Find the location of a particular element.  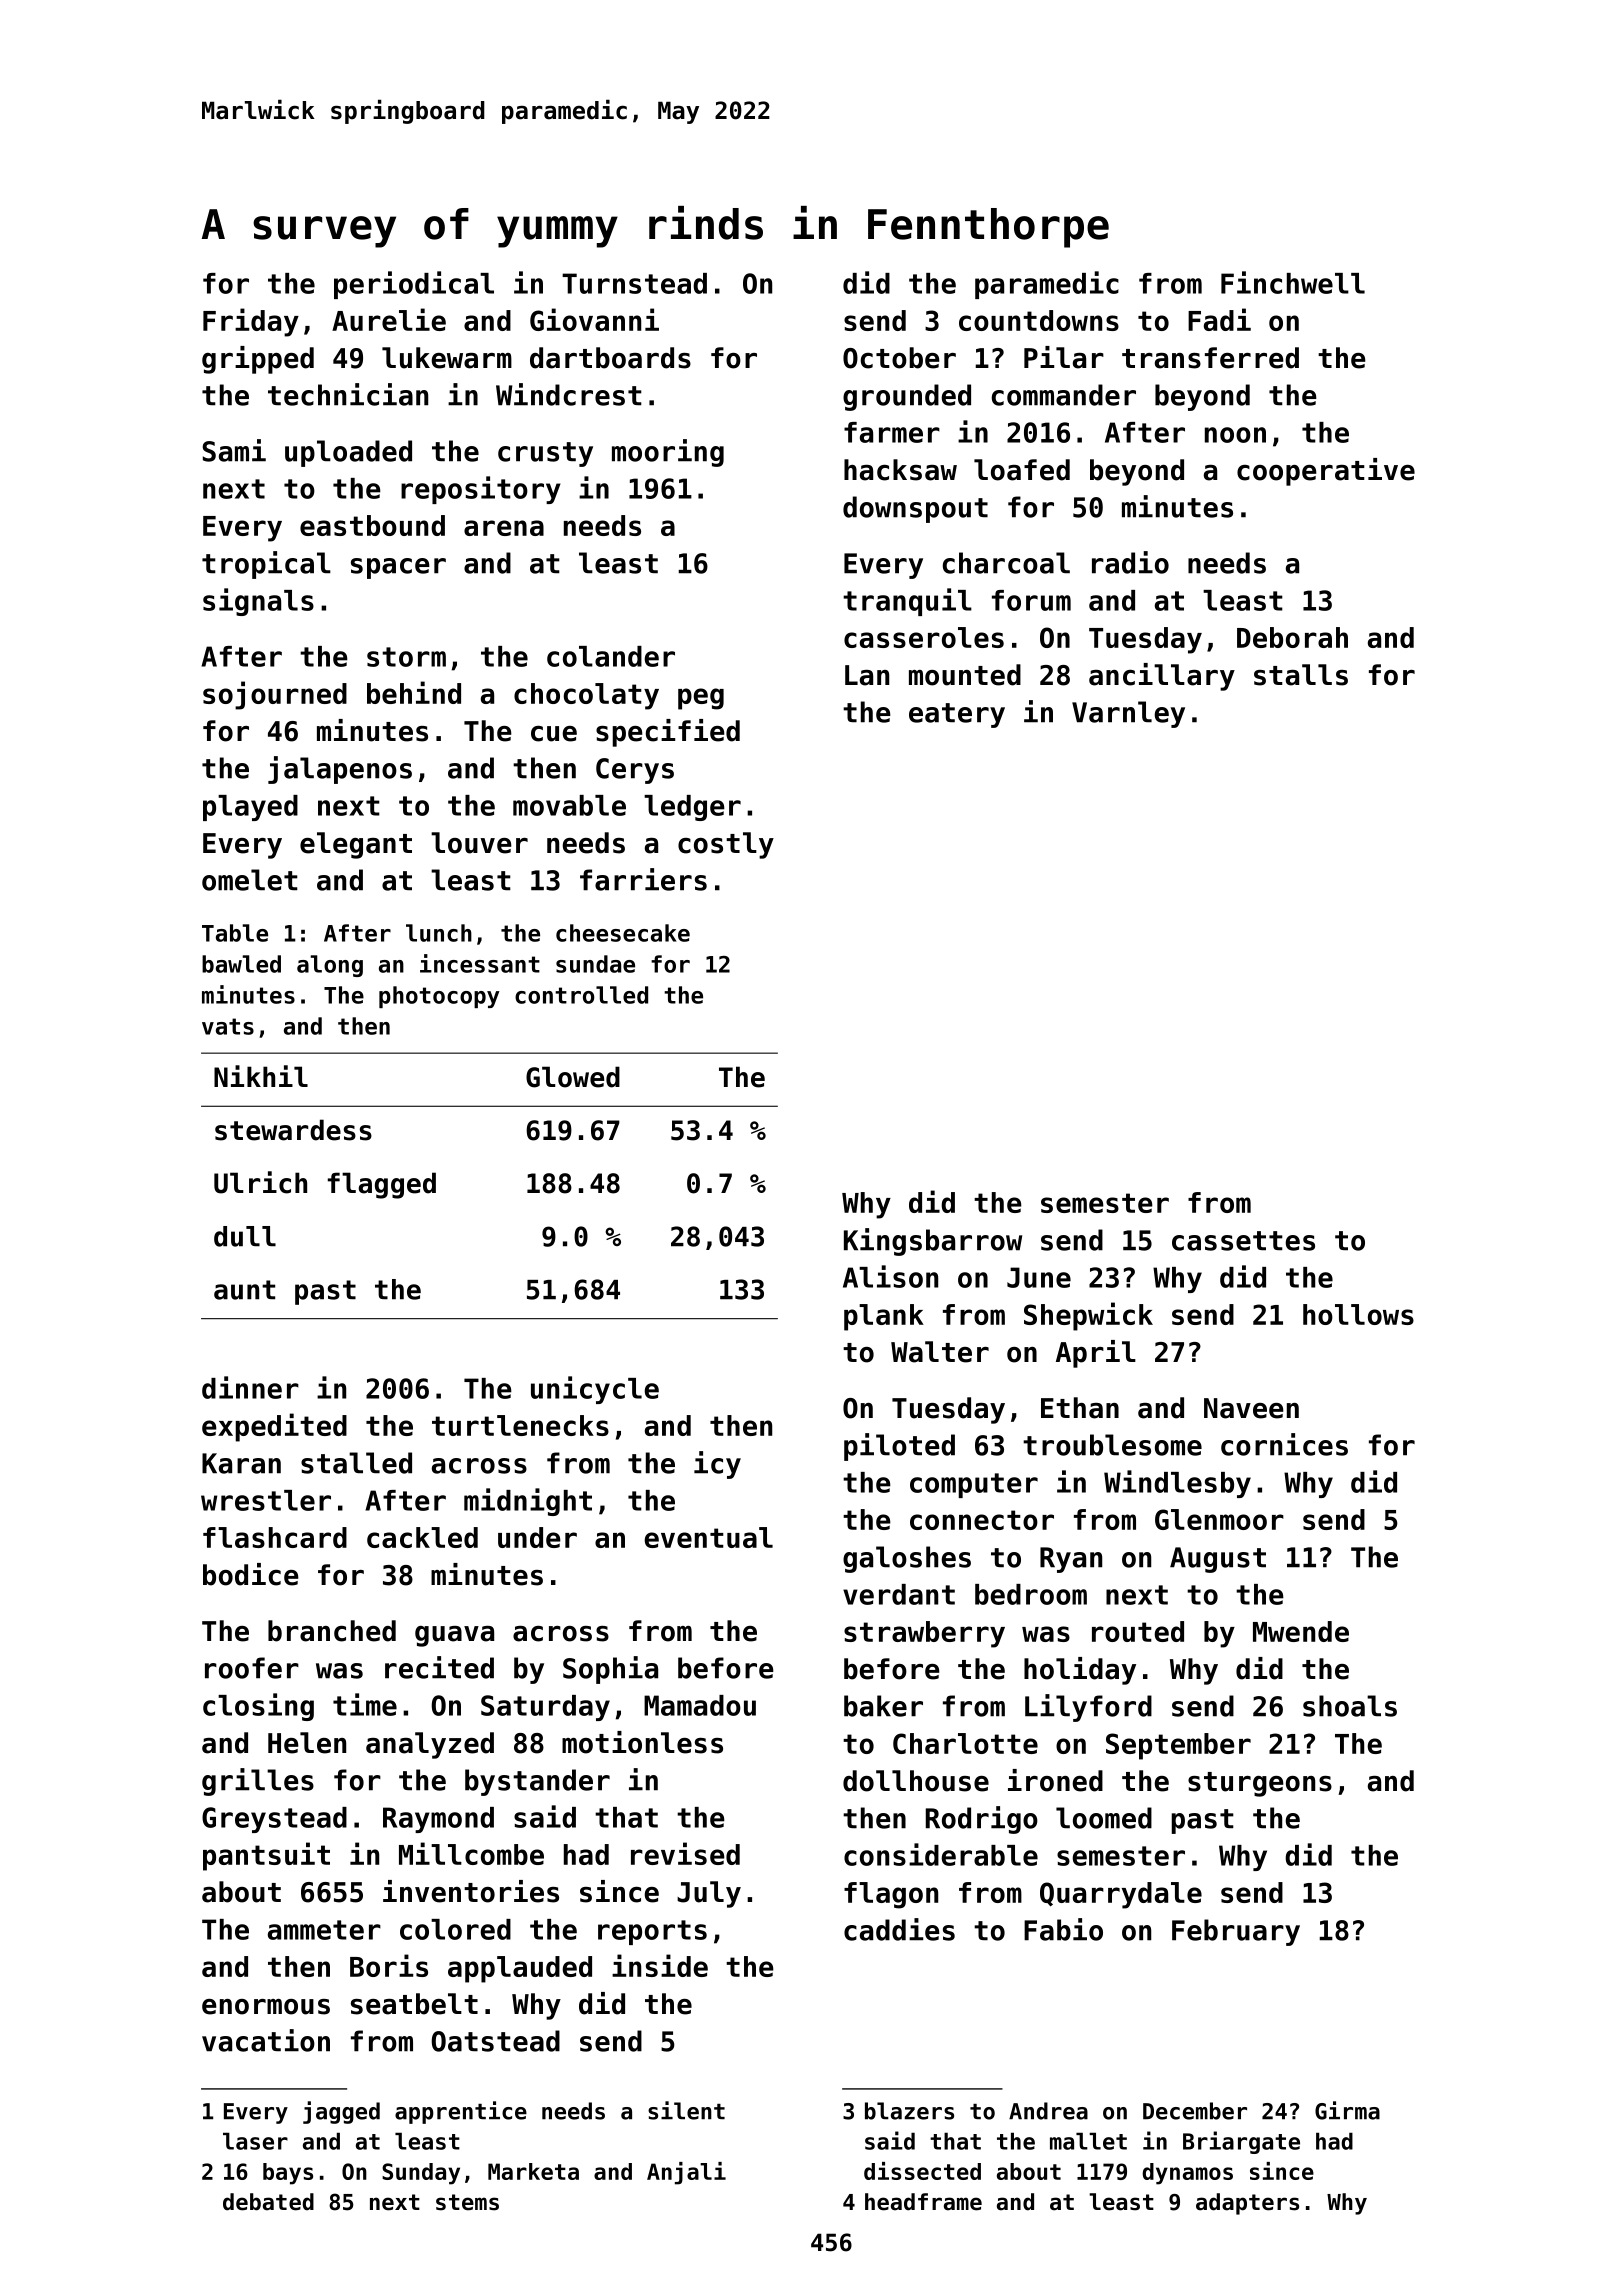

Turnstead is located at coordinates (634, 283).
